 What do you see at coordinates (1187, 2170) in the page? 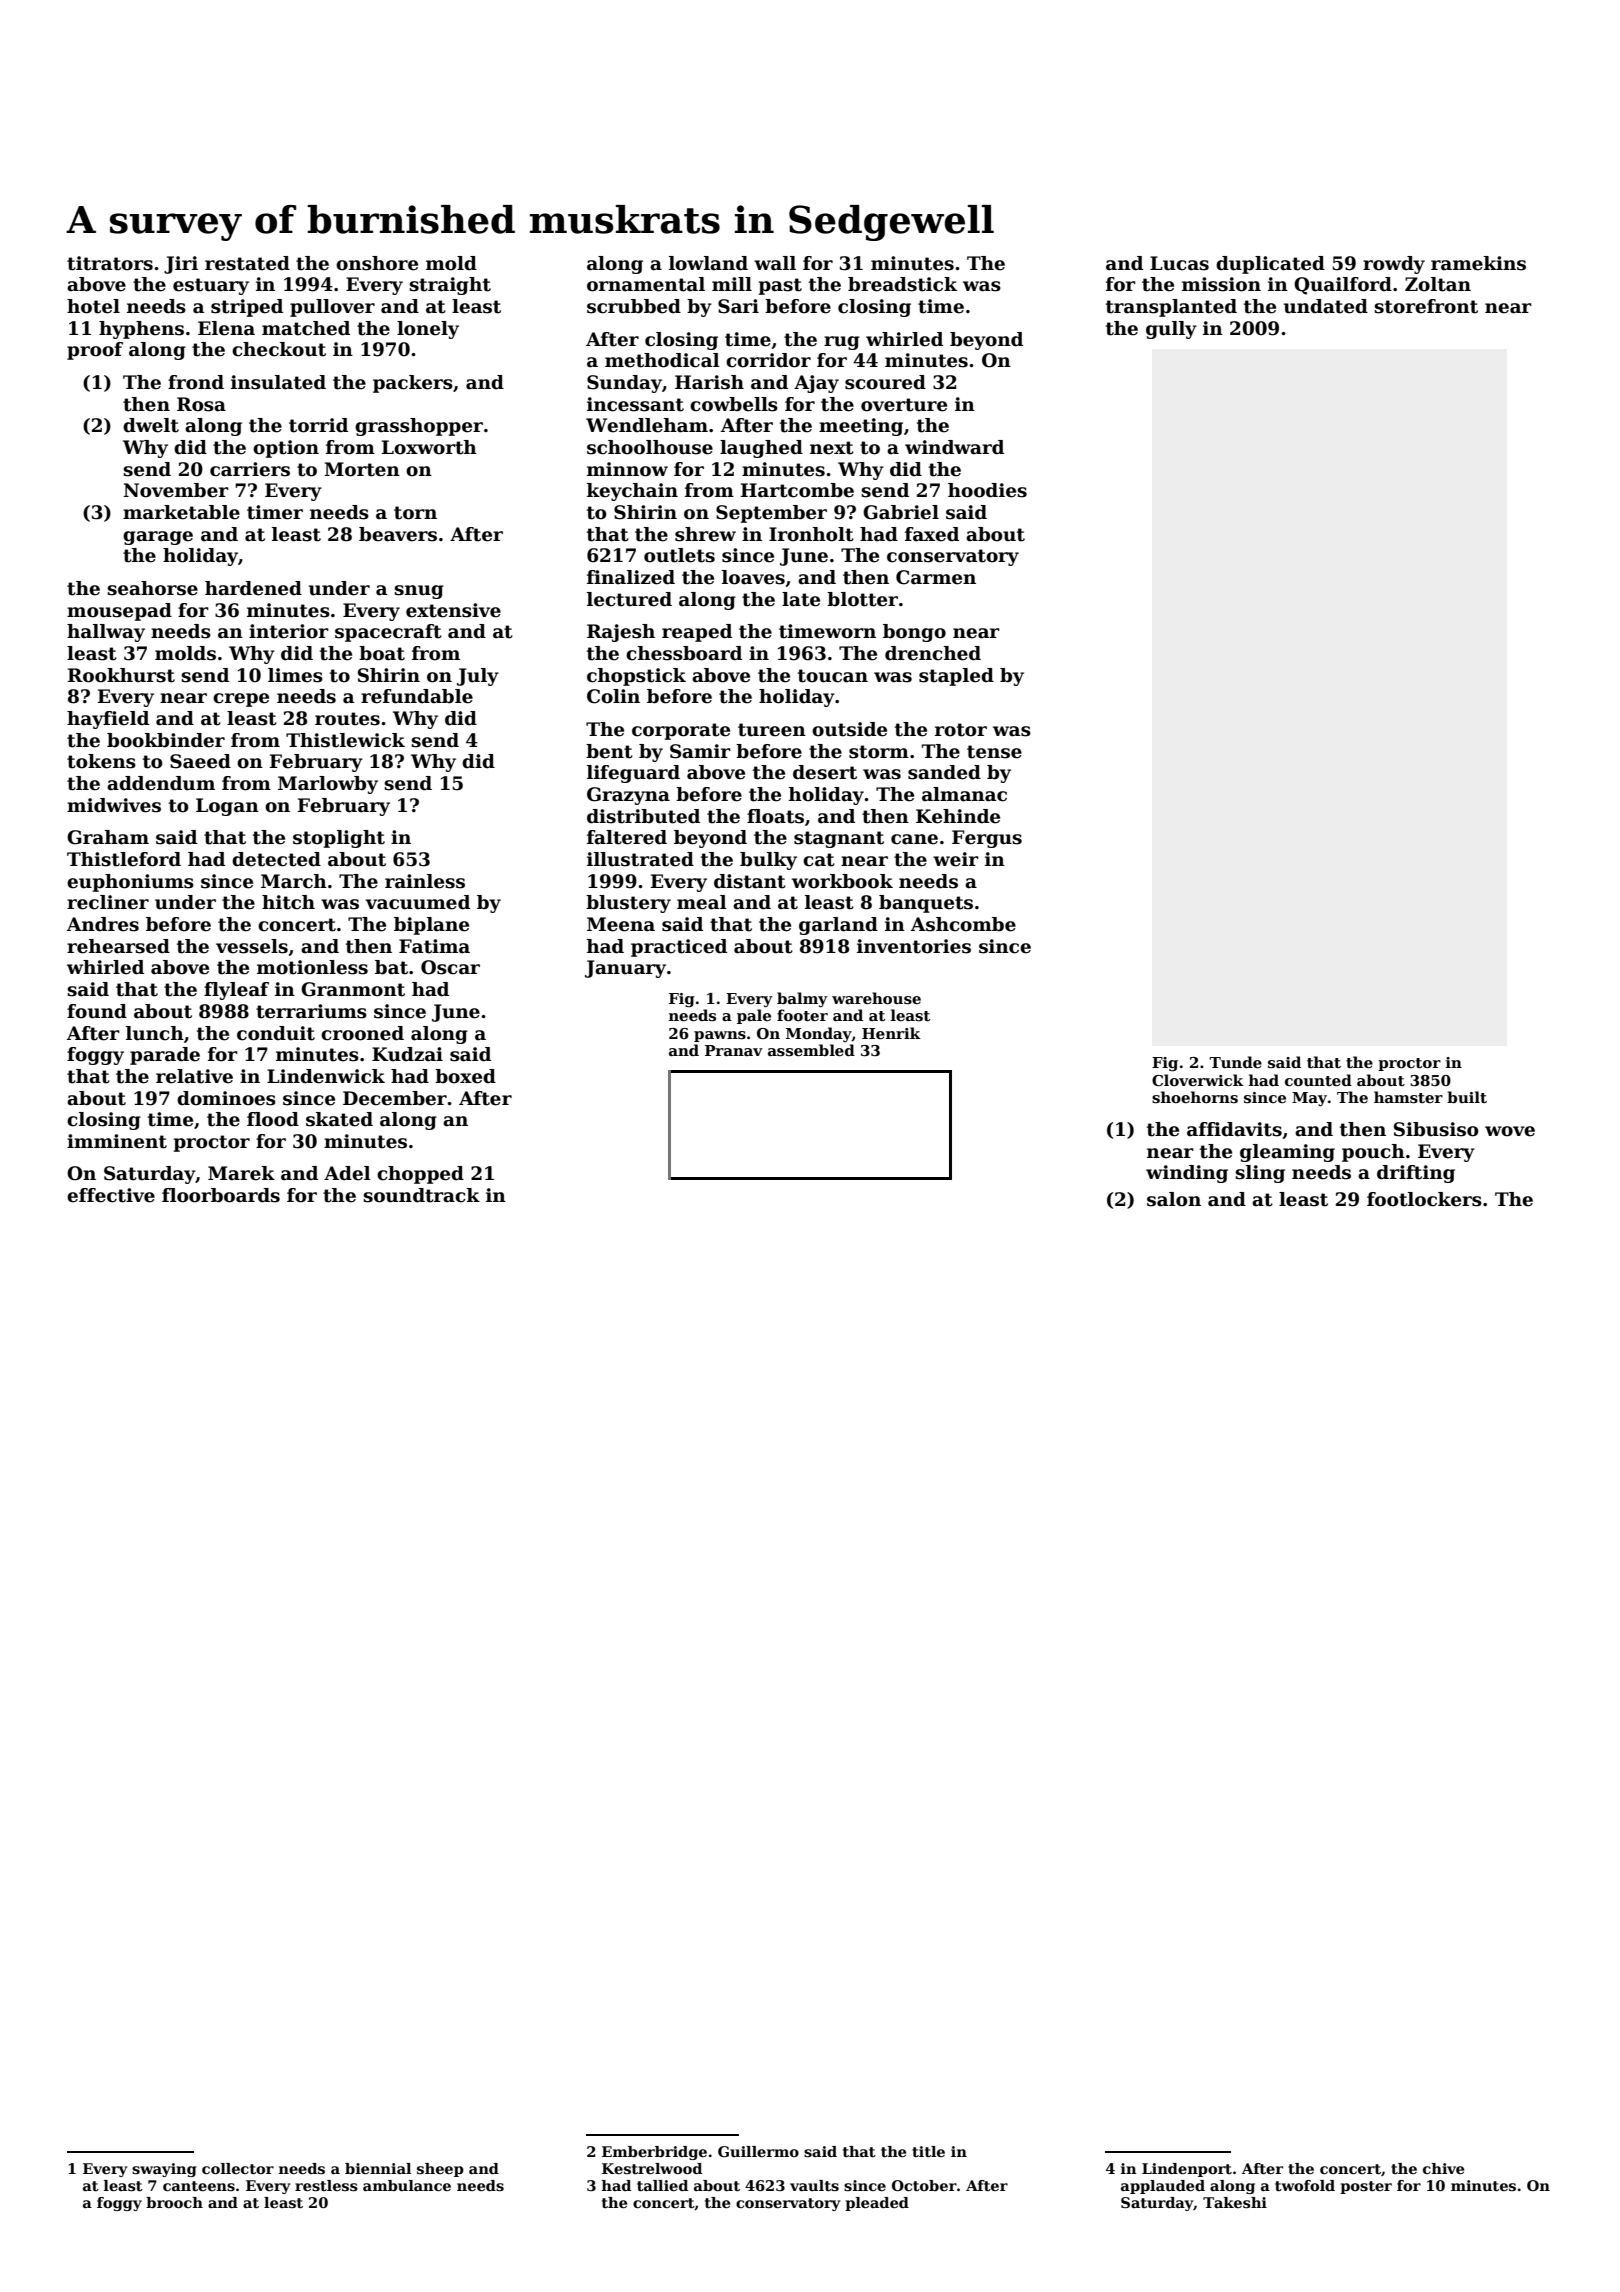
I see `Lindenport` at bounding box center [1187, 2170].
